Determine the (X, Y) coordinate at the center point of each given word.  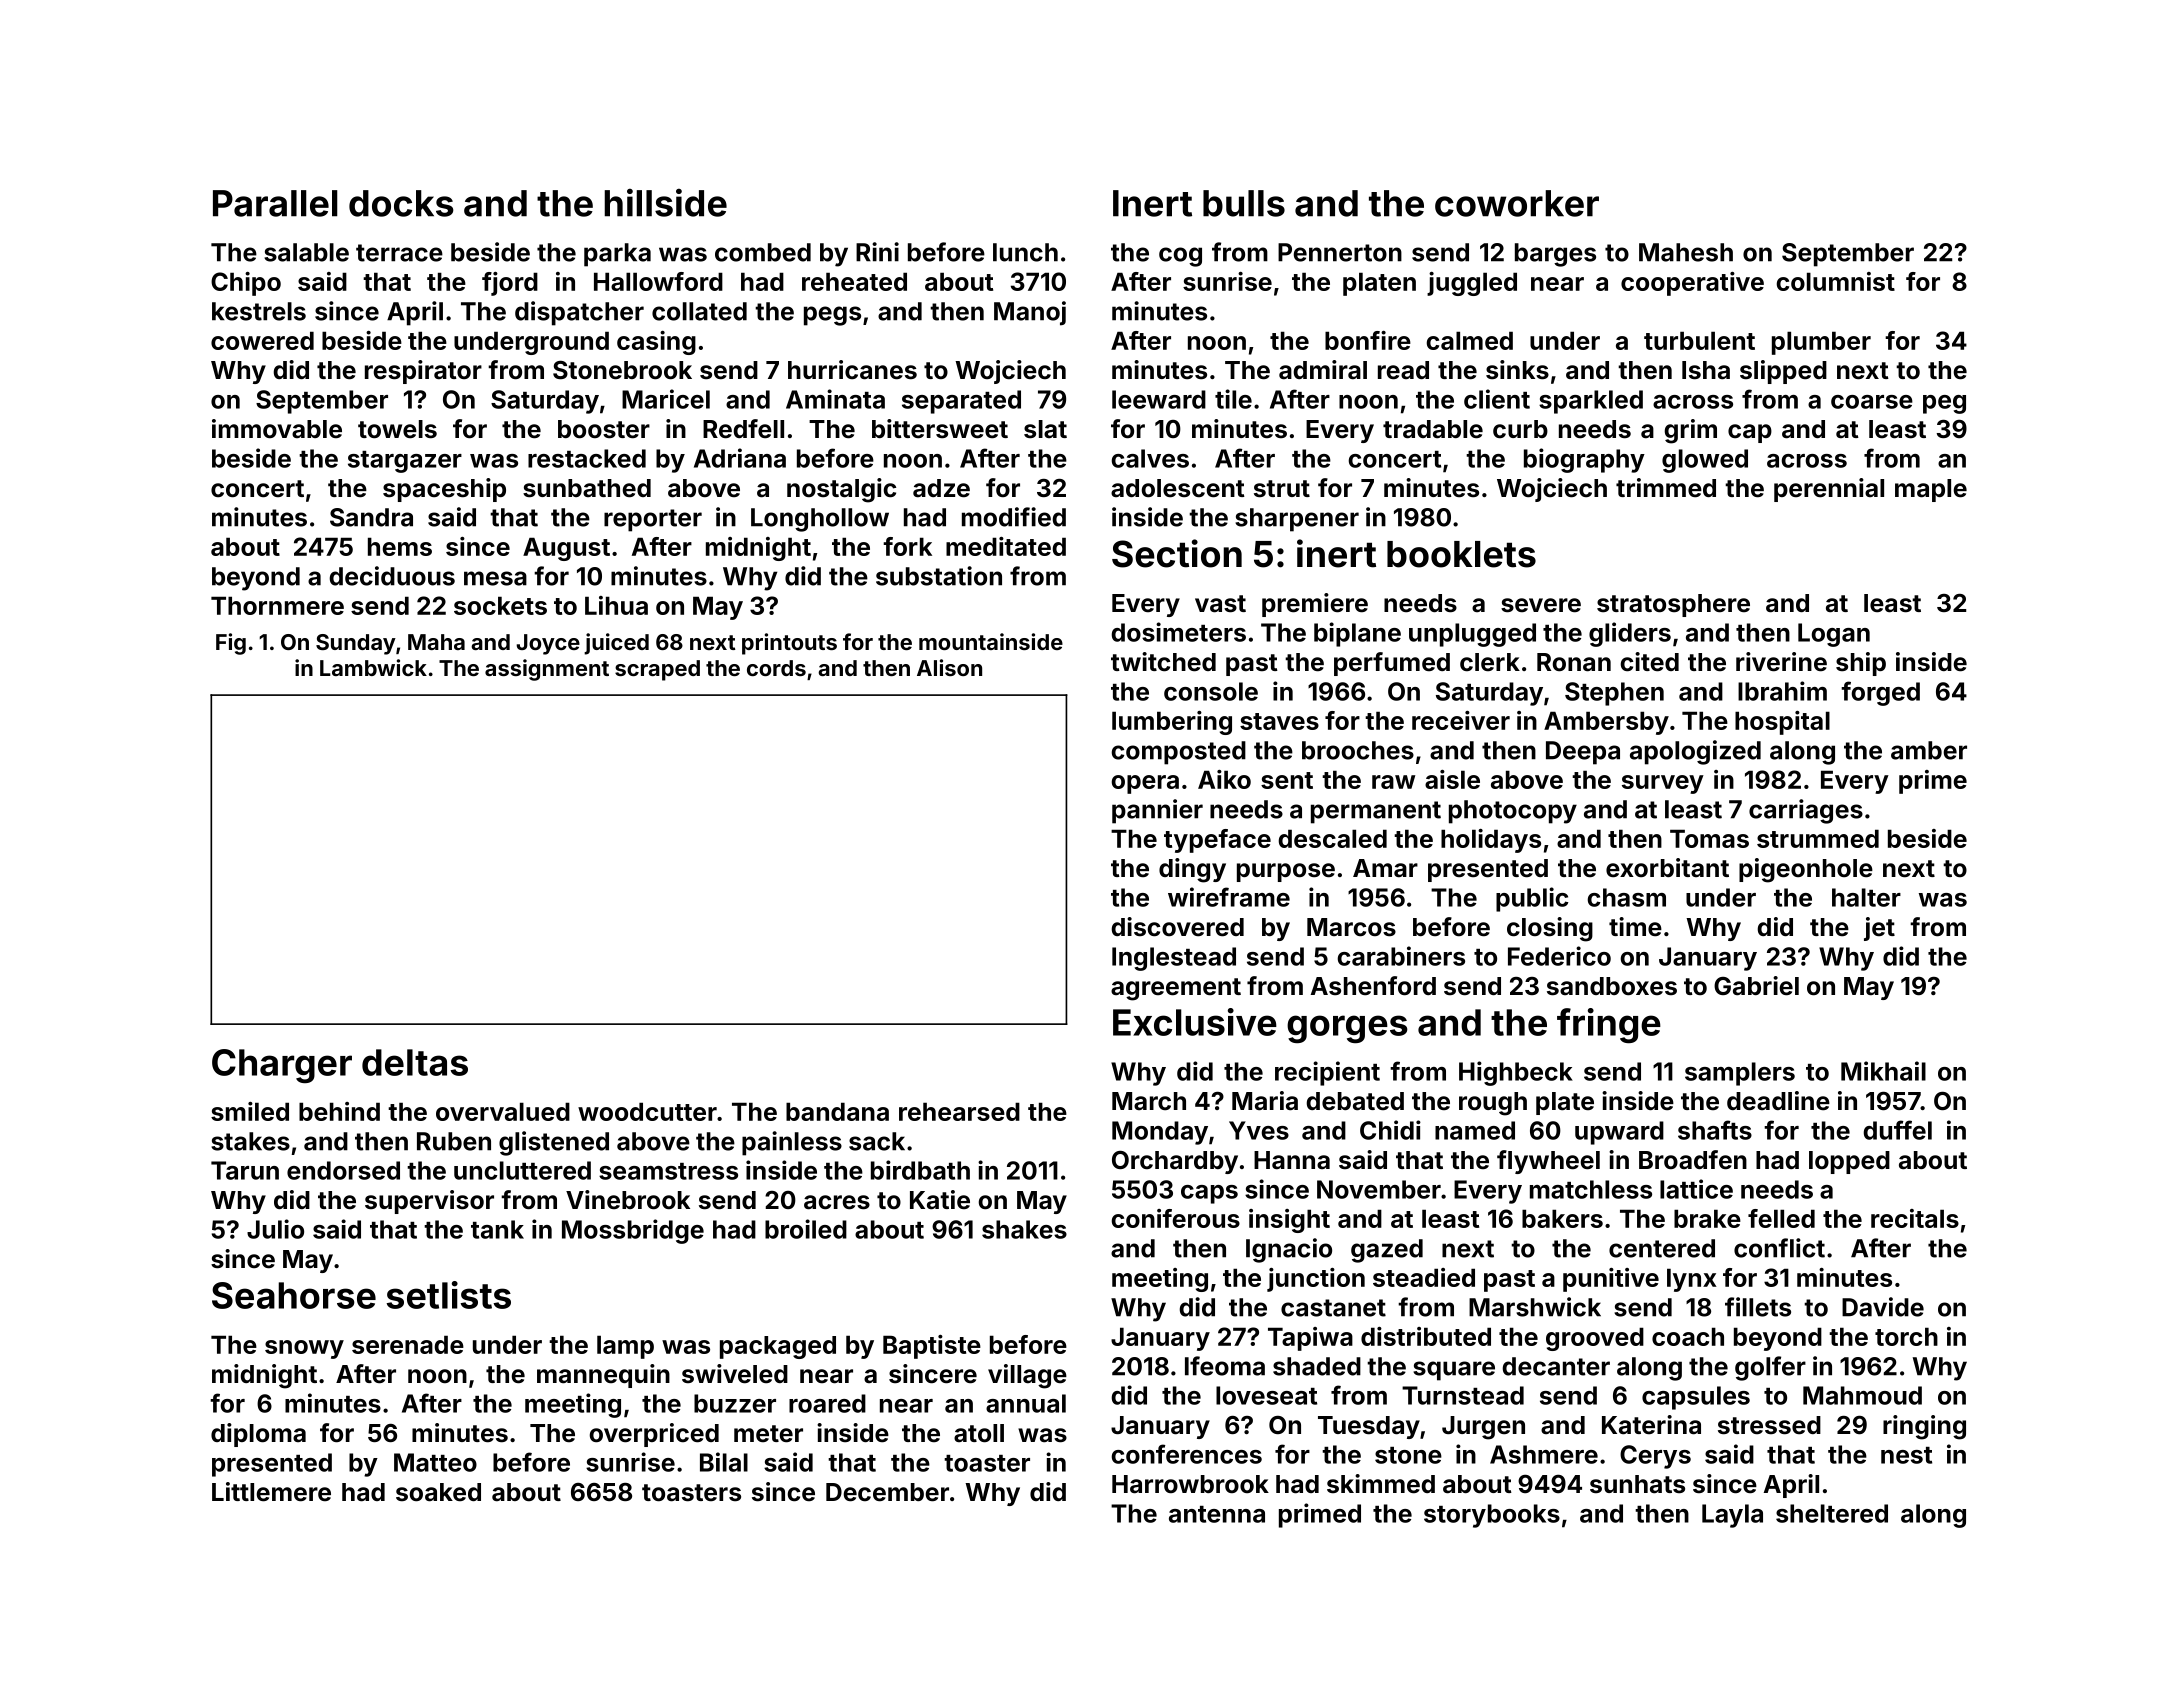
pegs (832, 316)
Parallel (275, 203)
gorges (1347, 1029)
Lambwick (373, 667)
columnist (1836, 281)
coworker (1517, 203)
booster (604, 429)
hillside (665, 202)
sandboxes (1612, 986)
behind (339, 1111)
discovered (1177, 927)
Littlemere (271, 1492)
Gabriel (1756, 986)
